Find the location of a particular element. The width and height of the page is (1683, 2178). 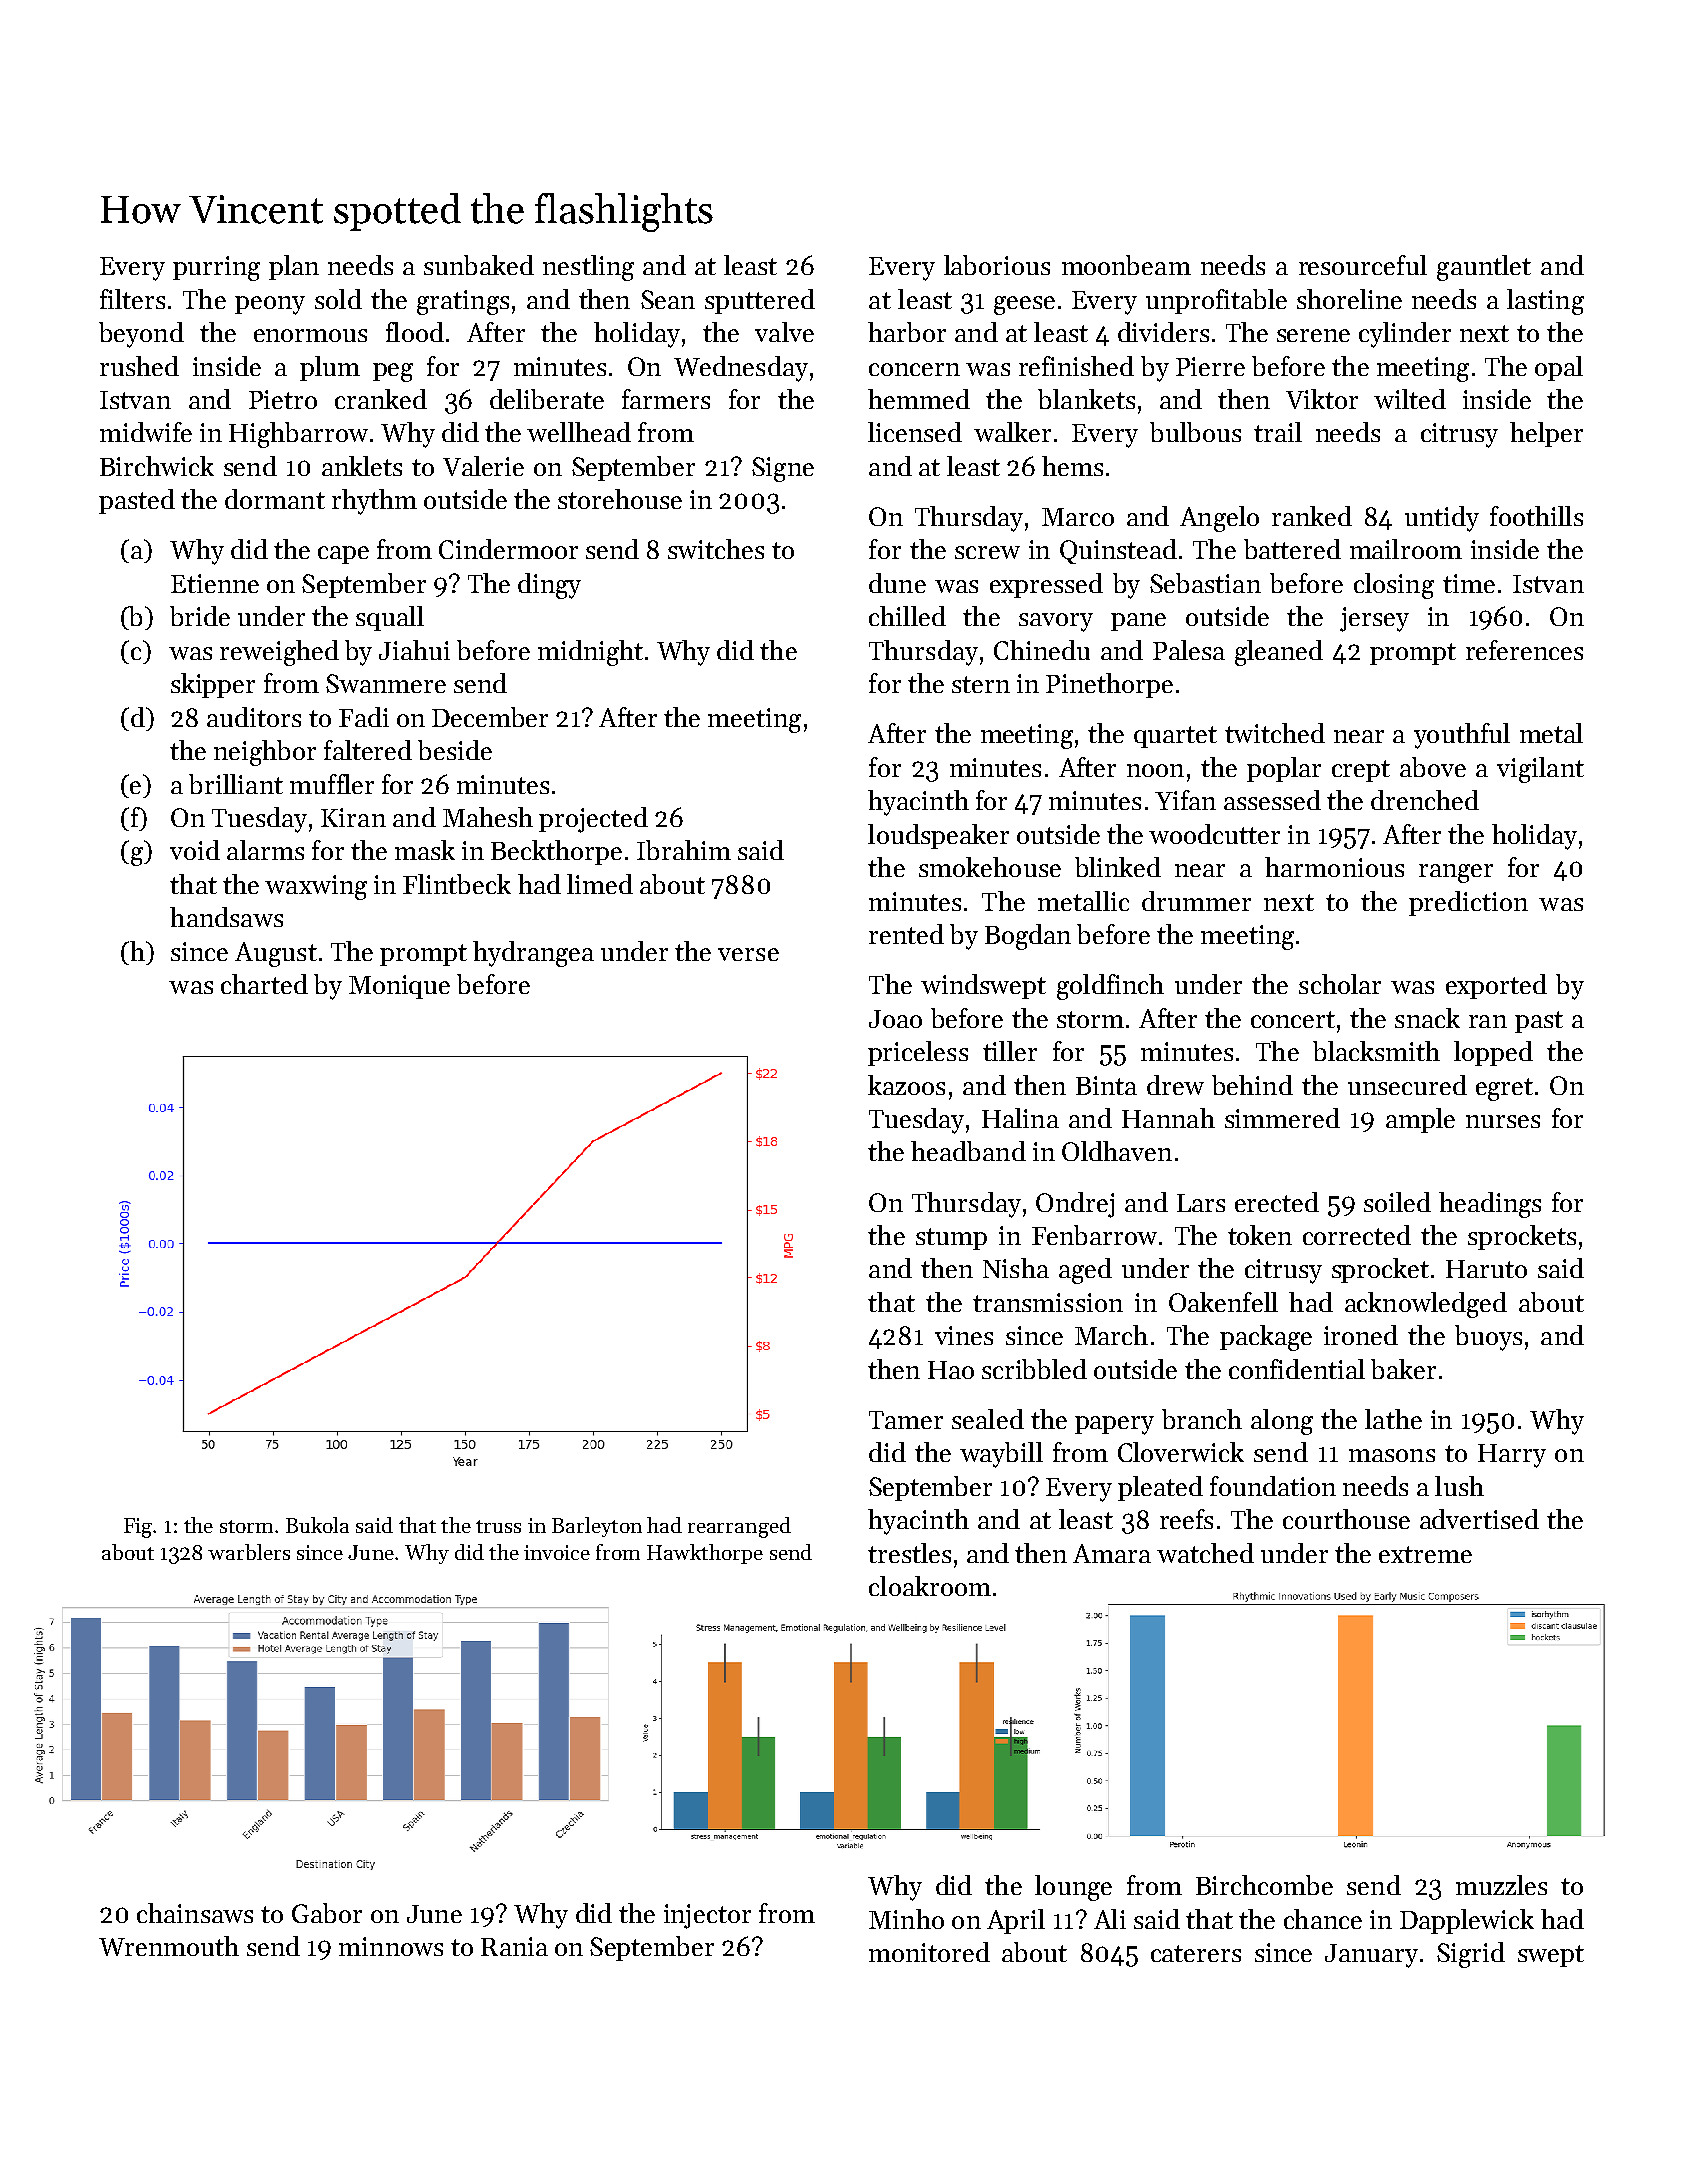

Hawkthorpe is located at coordinates (705, 1554).
